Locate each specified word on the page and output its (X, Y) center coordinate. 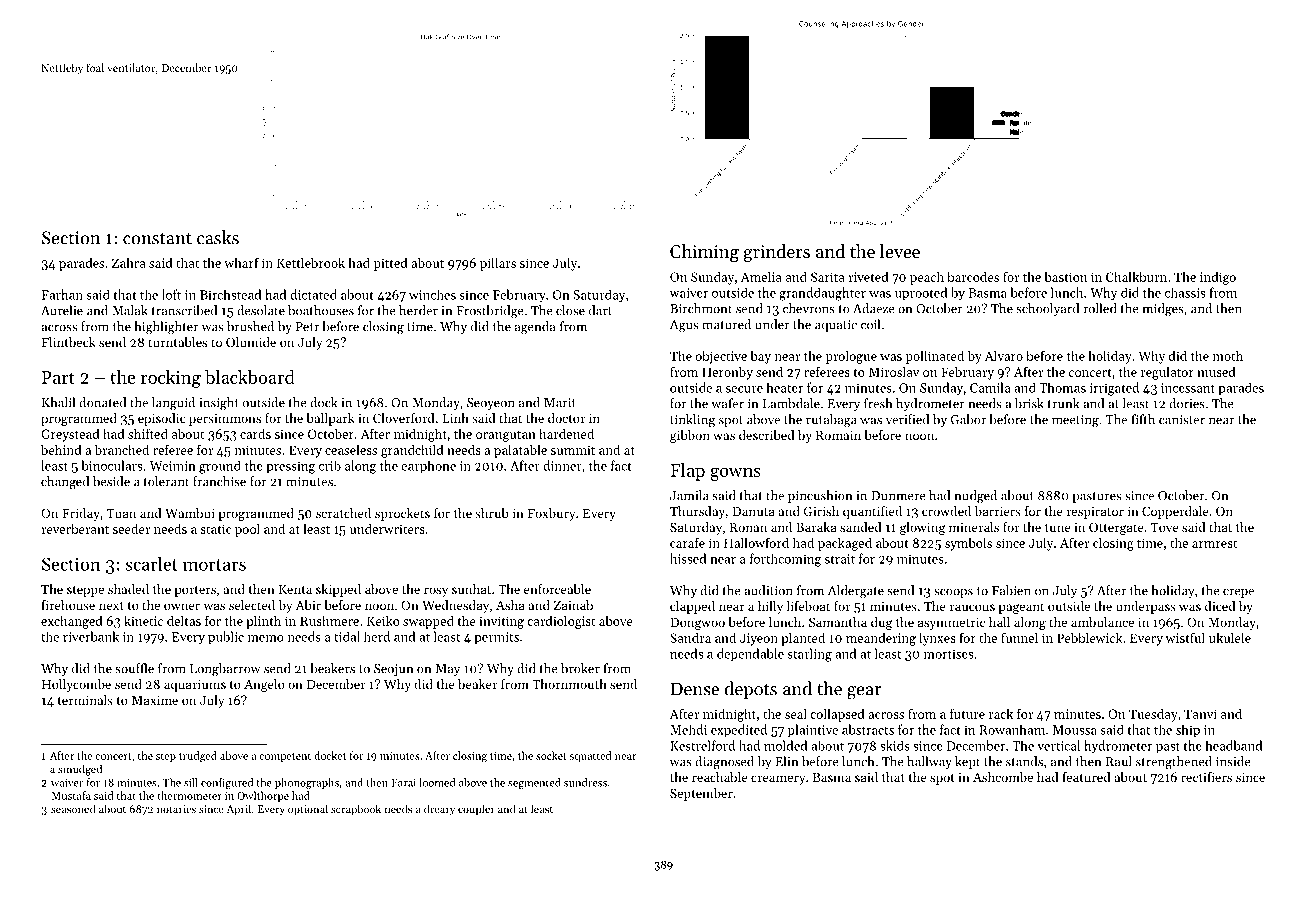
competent (285, 757)
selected (252, 605)
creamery (778, 780)
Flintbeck (69, 342)
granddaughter (822, 294)
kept (967, 762)
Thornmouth (569, 684)
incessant (1188, 388)
